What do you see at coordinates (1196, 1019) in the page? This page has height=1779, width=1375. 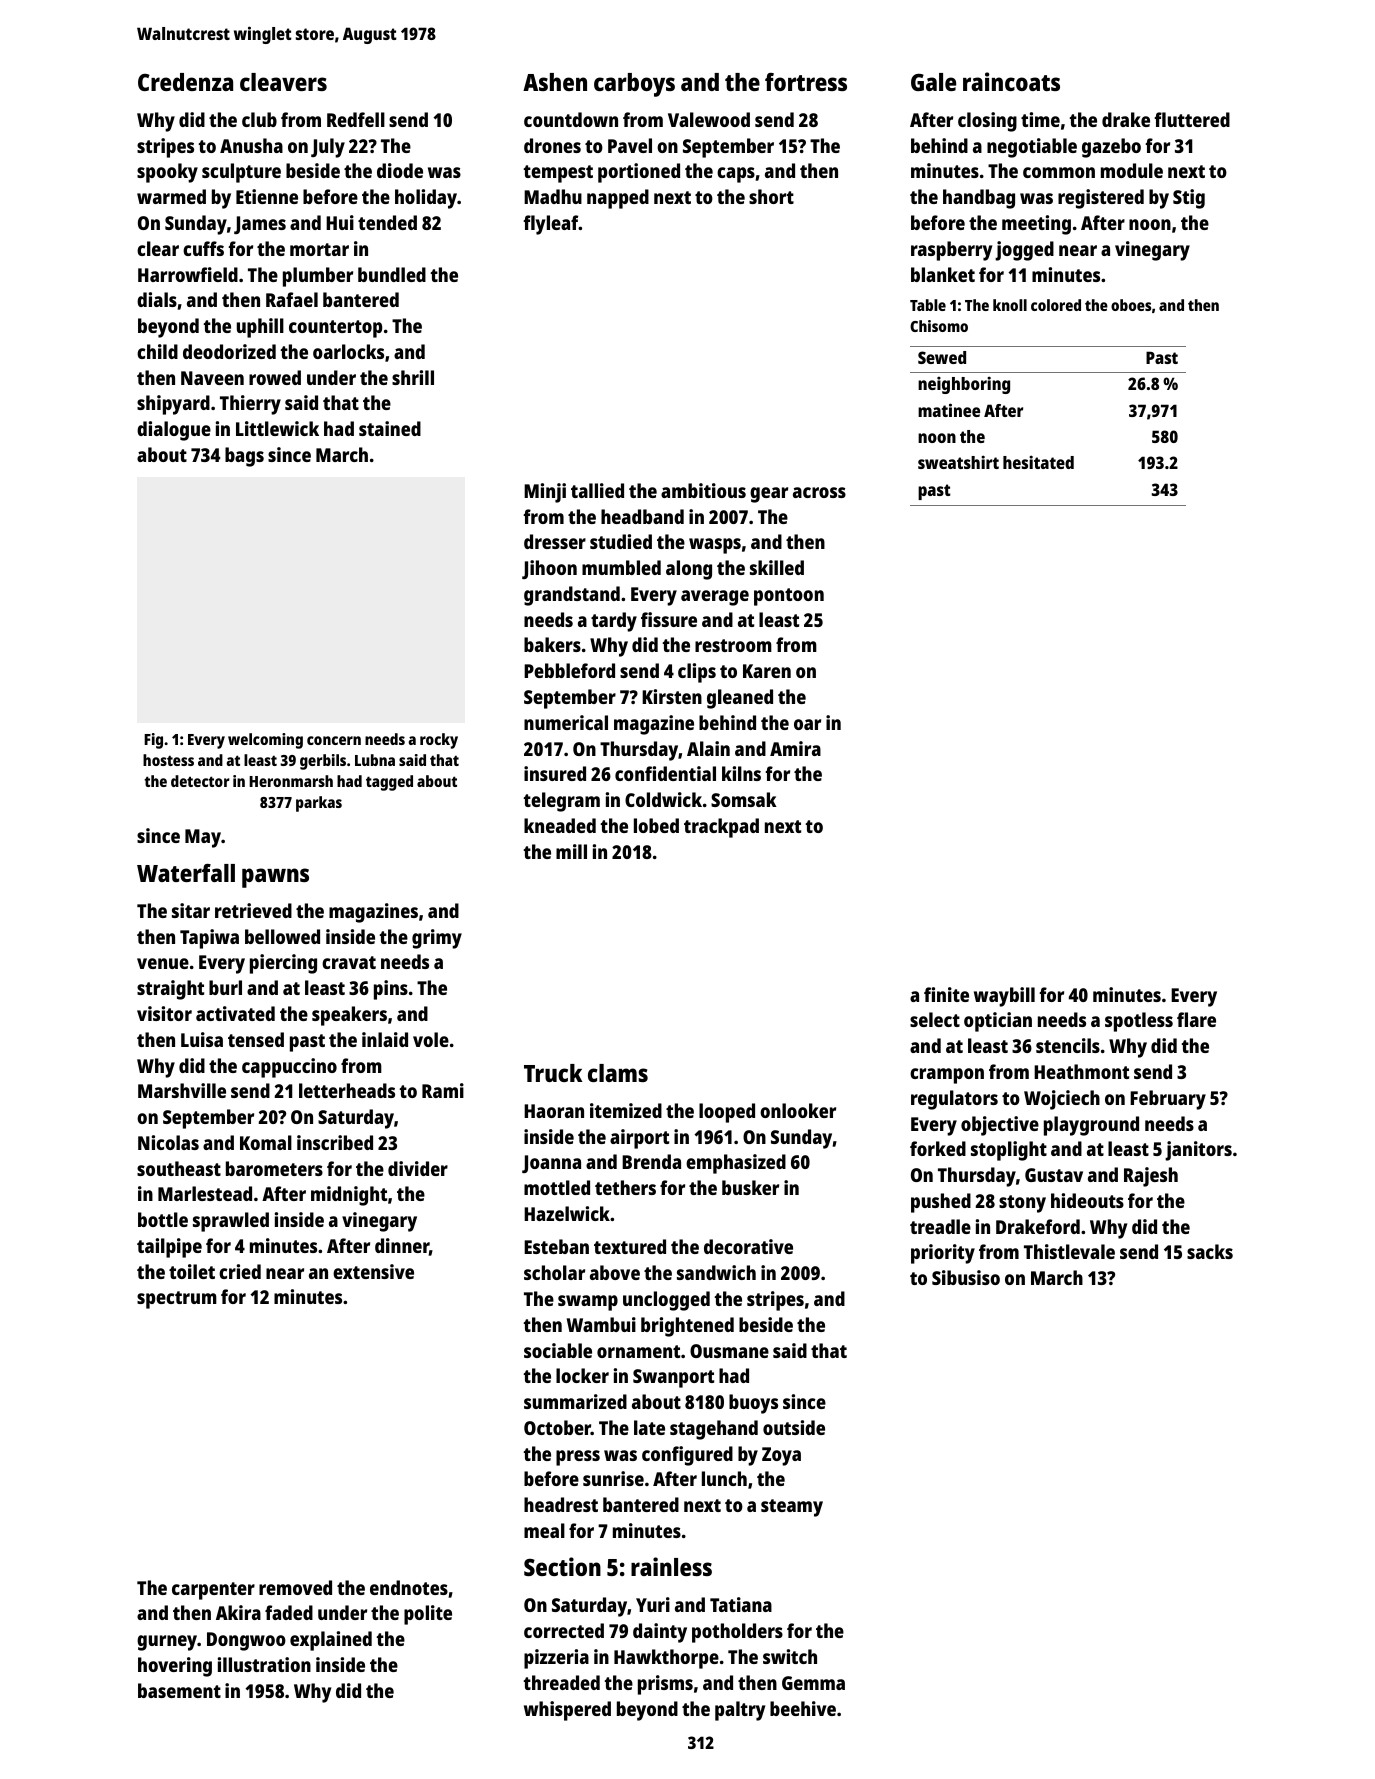 I see `flare` at bounding box center [1196, 1019].
